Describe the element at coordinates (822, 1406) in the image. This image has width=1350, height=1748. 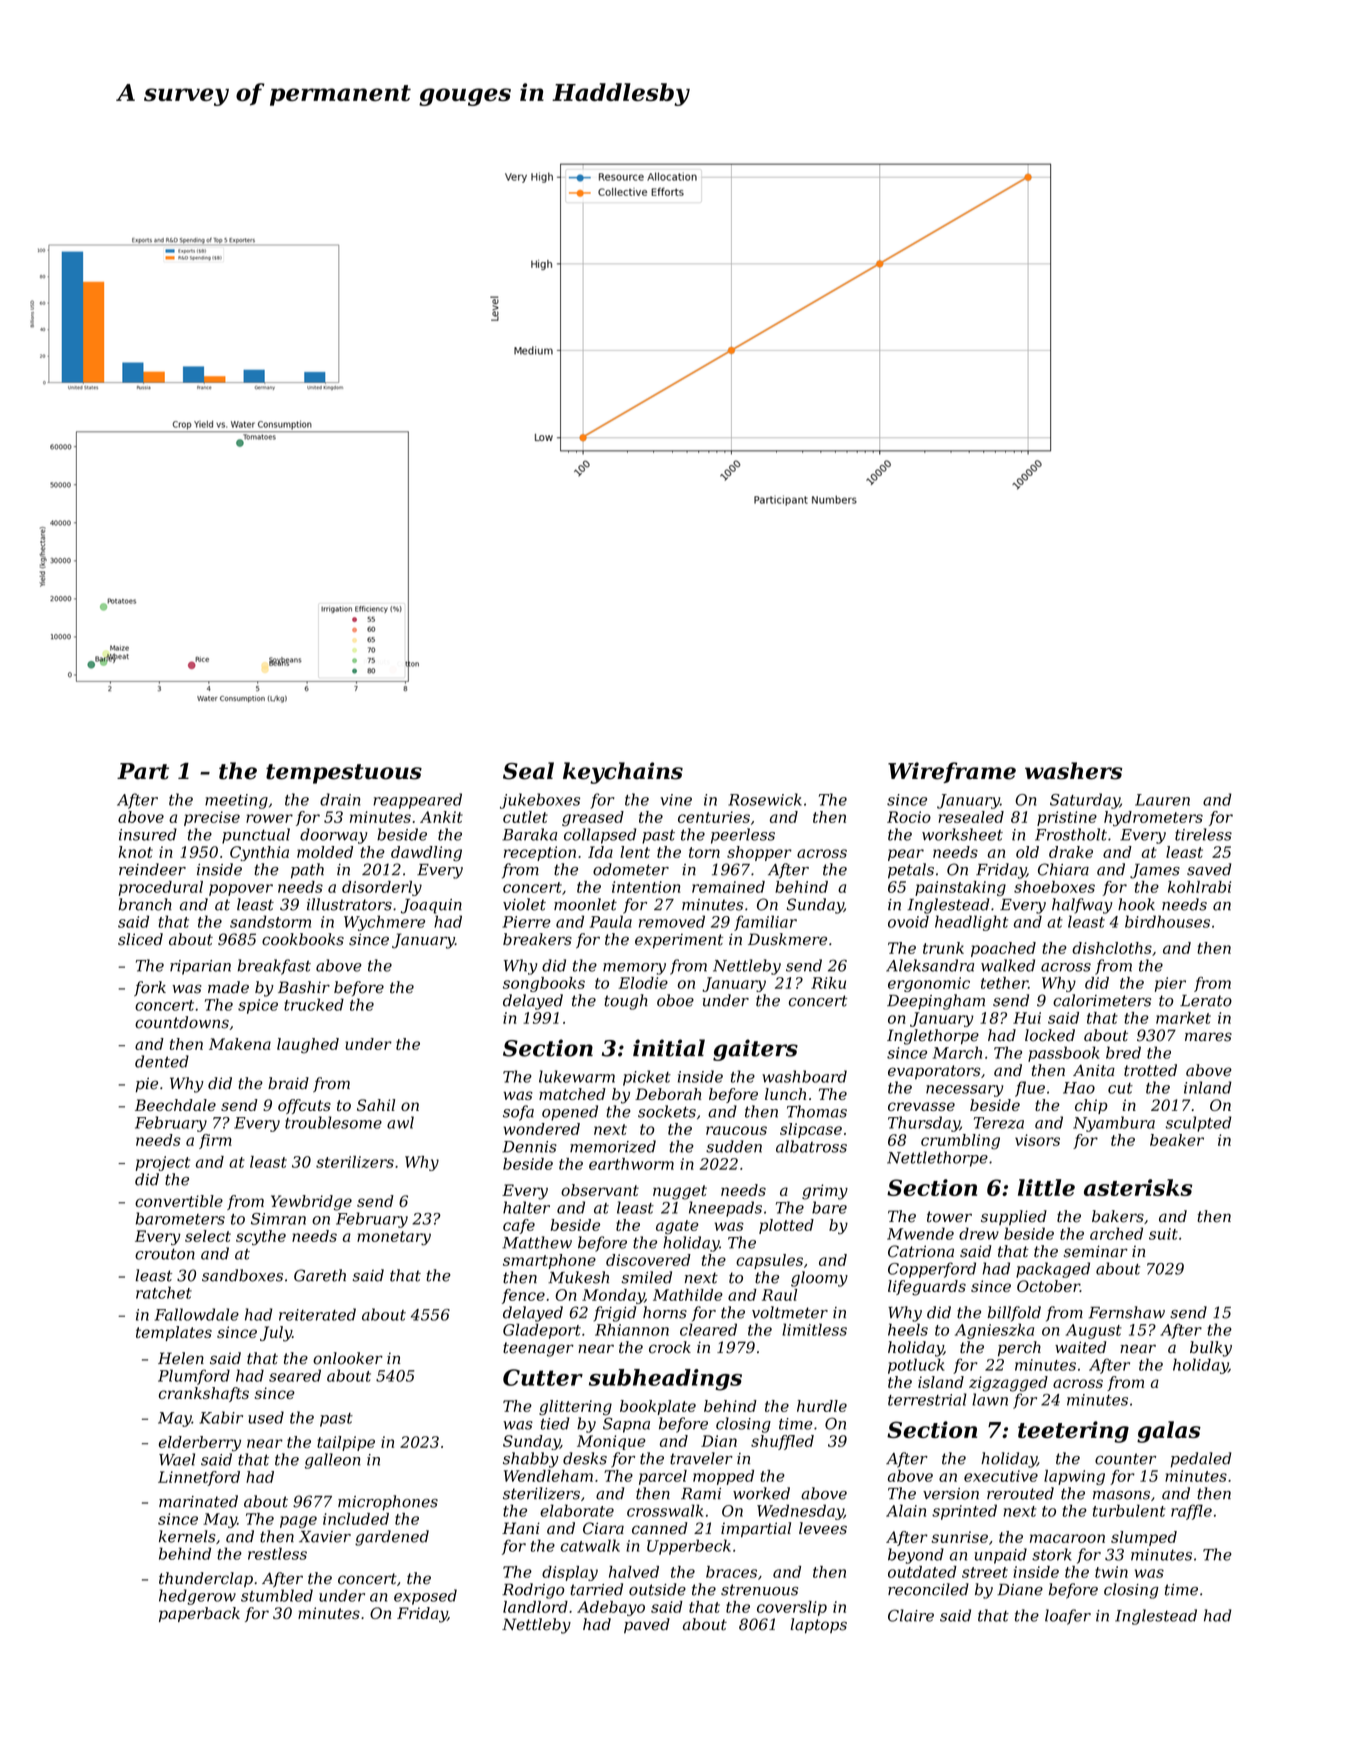
I see `hurdle` at that location.
